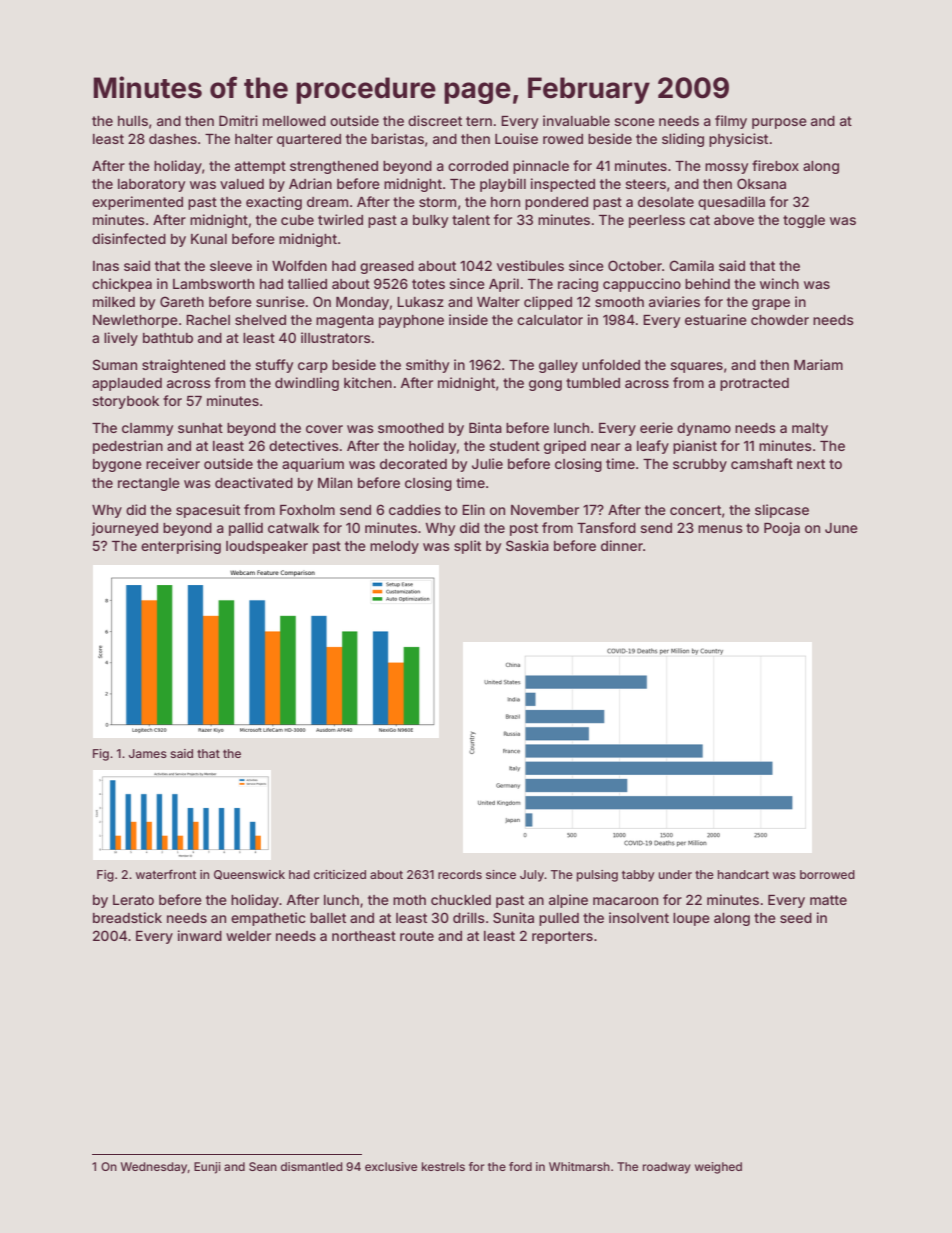  Describe the element at coordinates (394, 547) in the document. I see `melody` at that location.
